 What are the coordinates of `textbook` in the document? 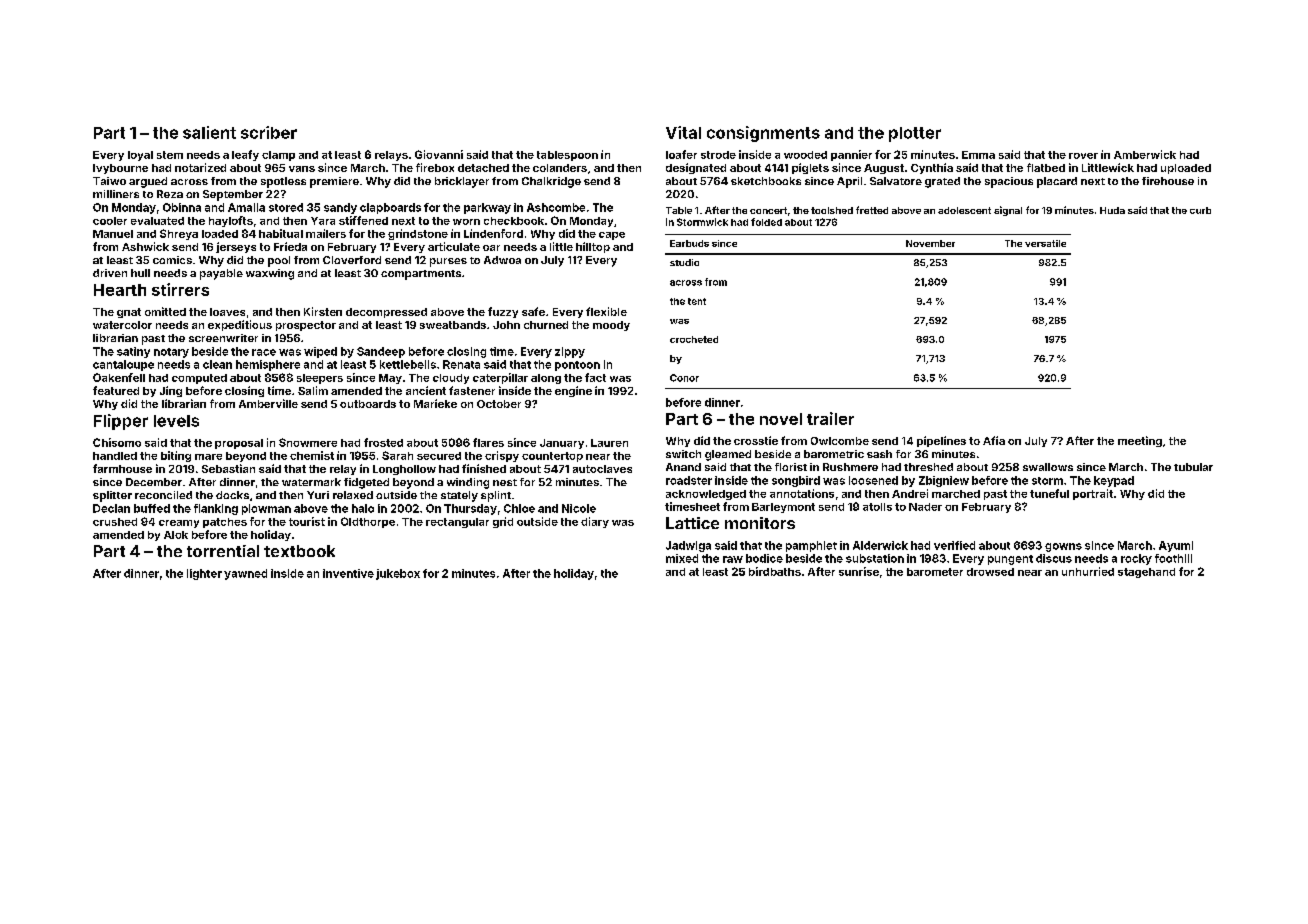 It's located at (299, 551).
